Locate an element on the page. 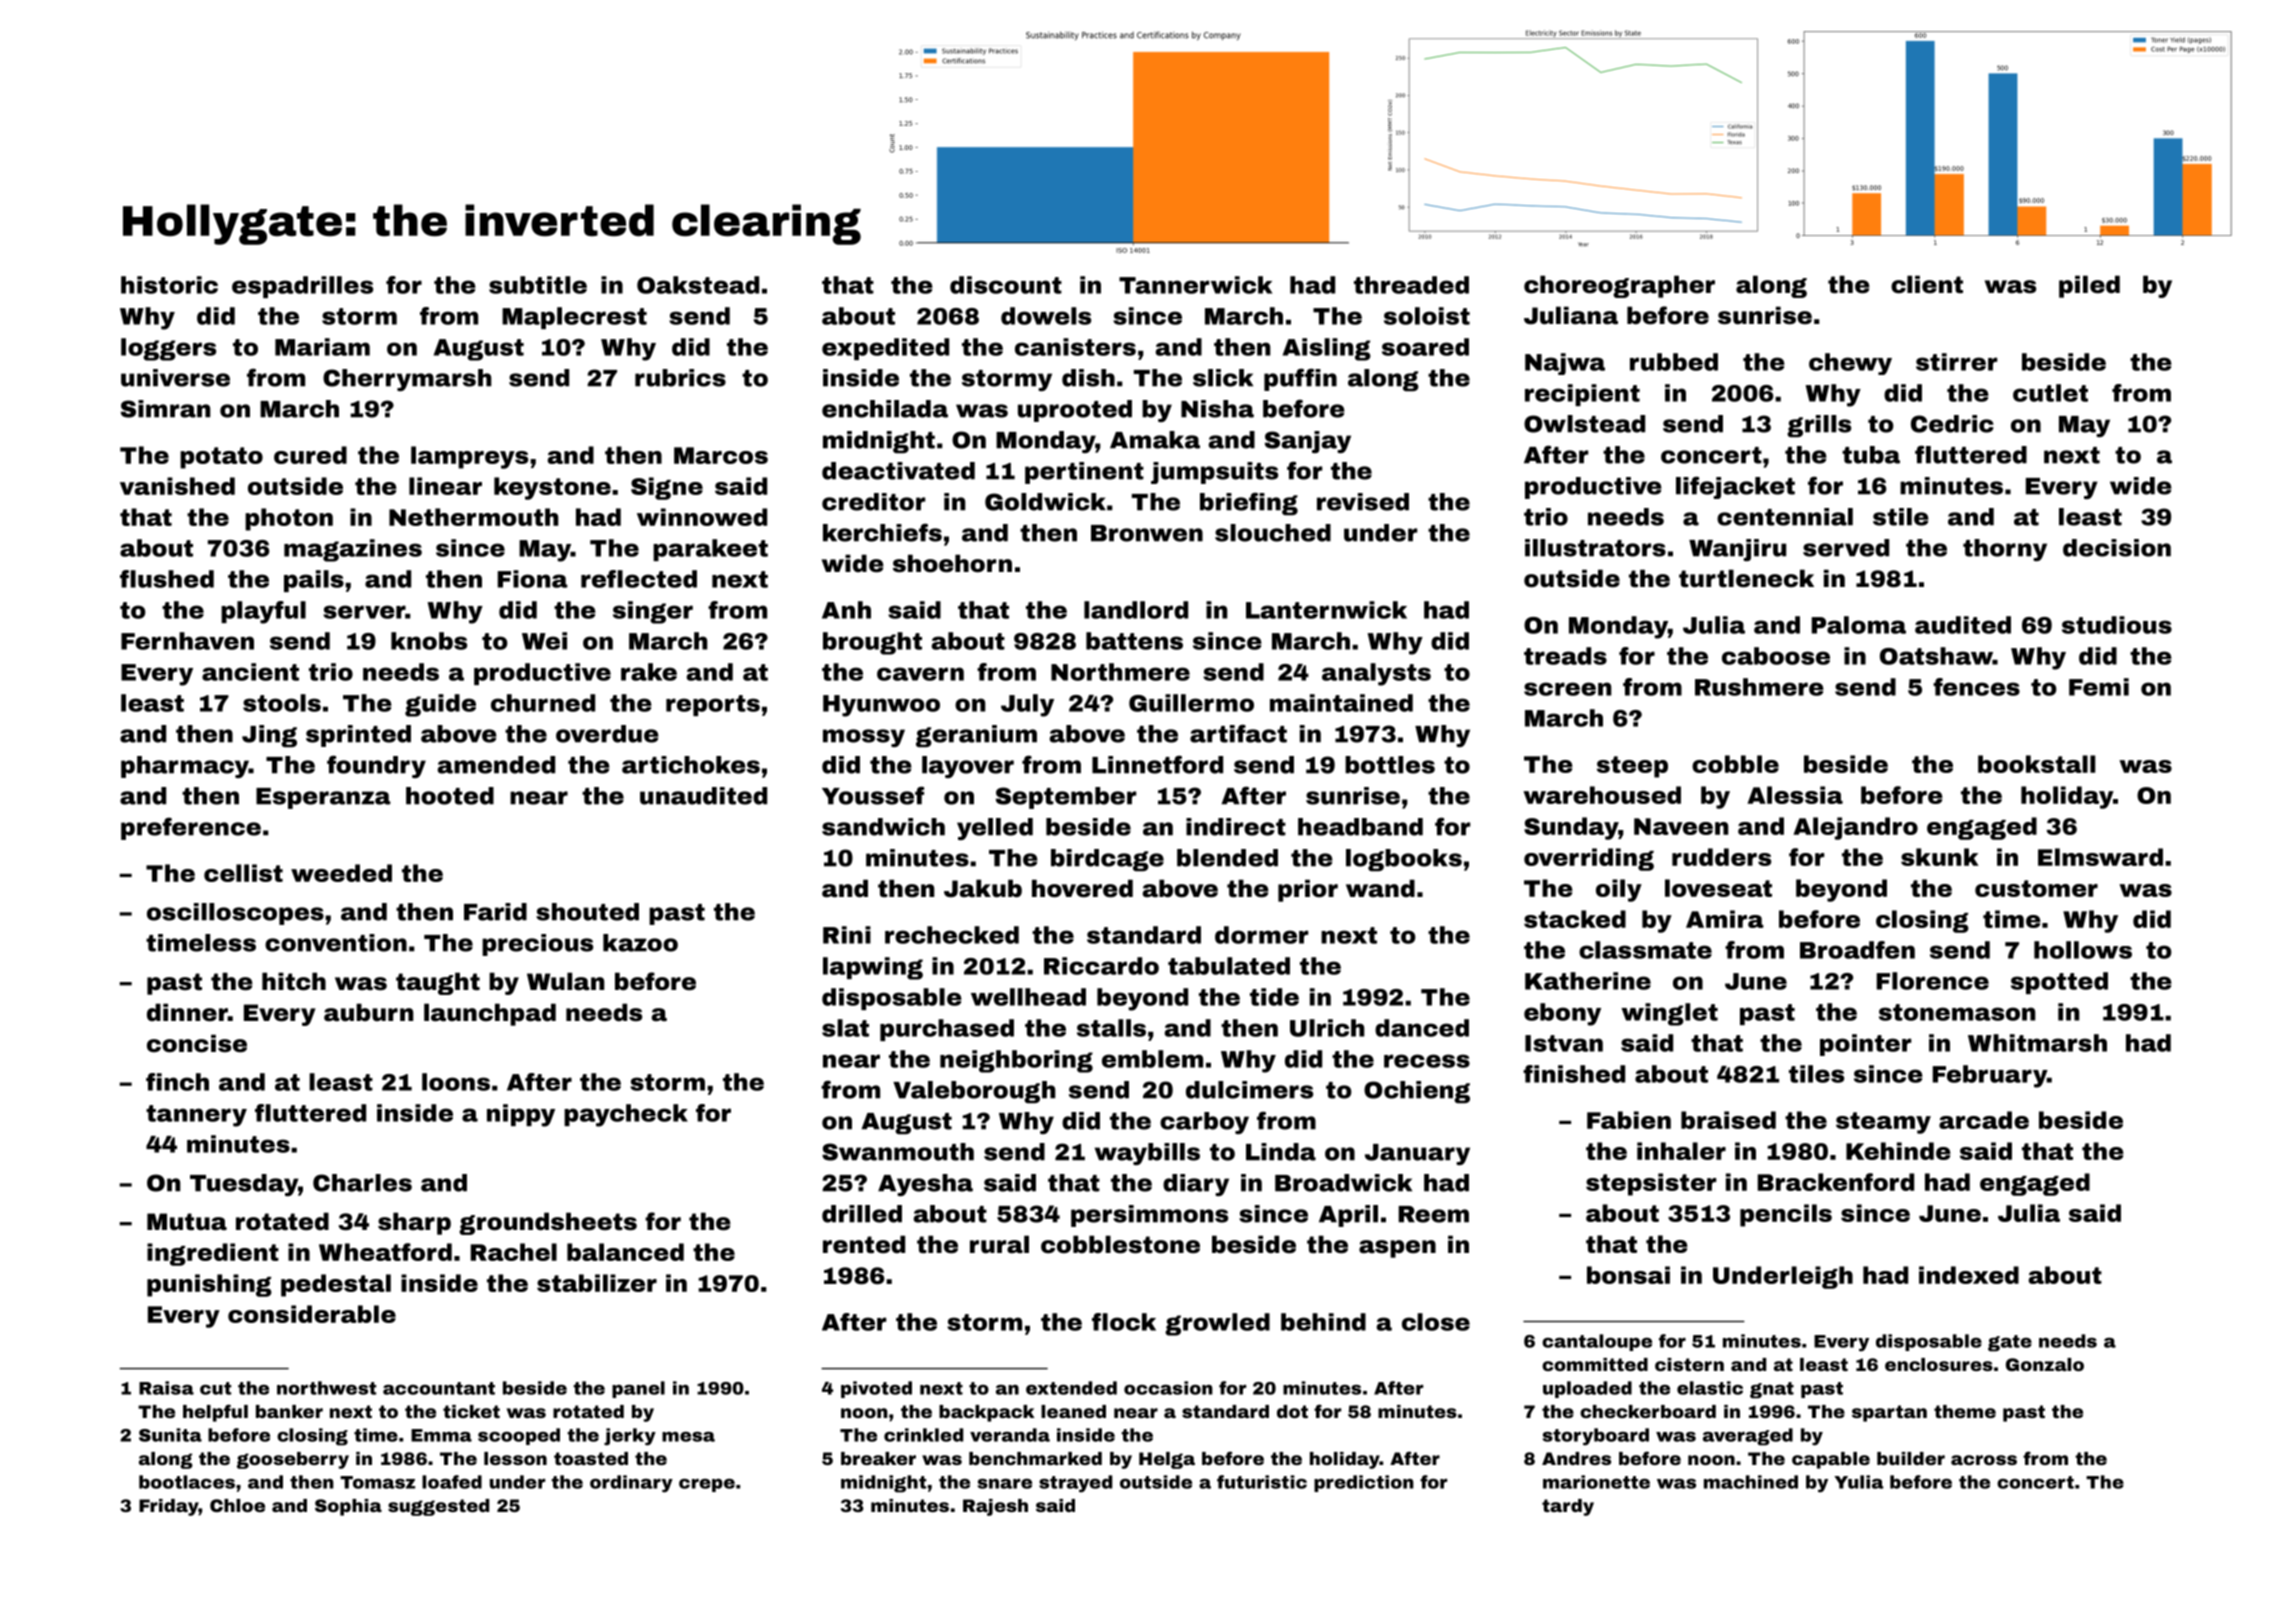 This image has width=2292, height=1620. Cedric is located at coordinates (1952, 424).
